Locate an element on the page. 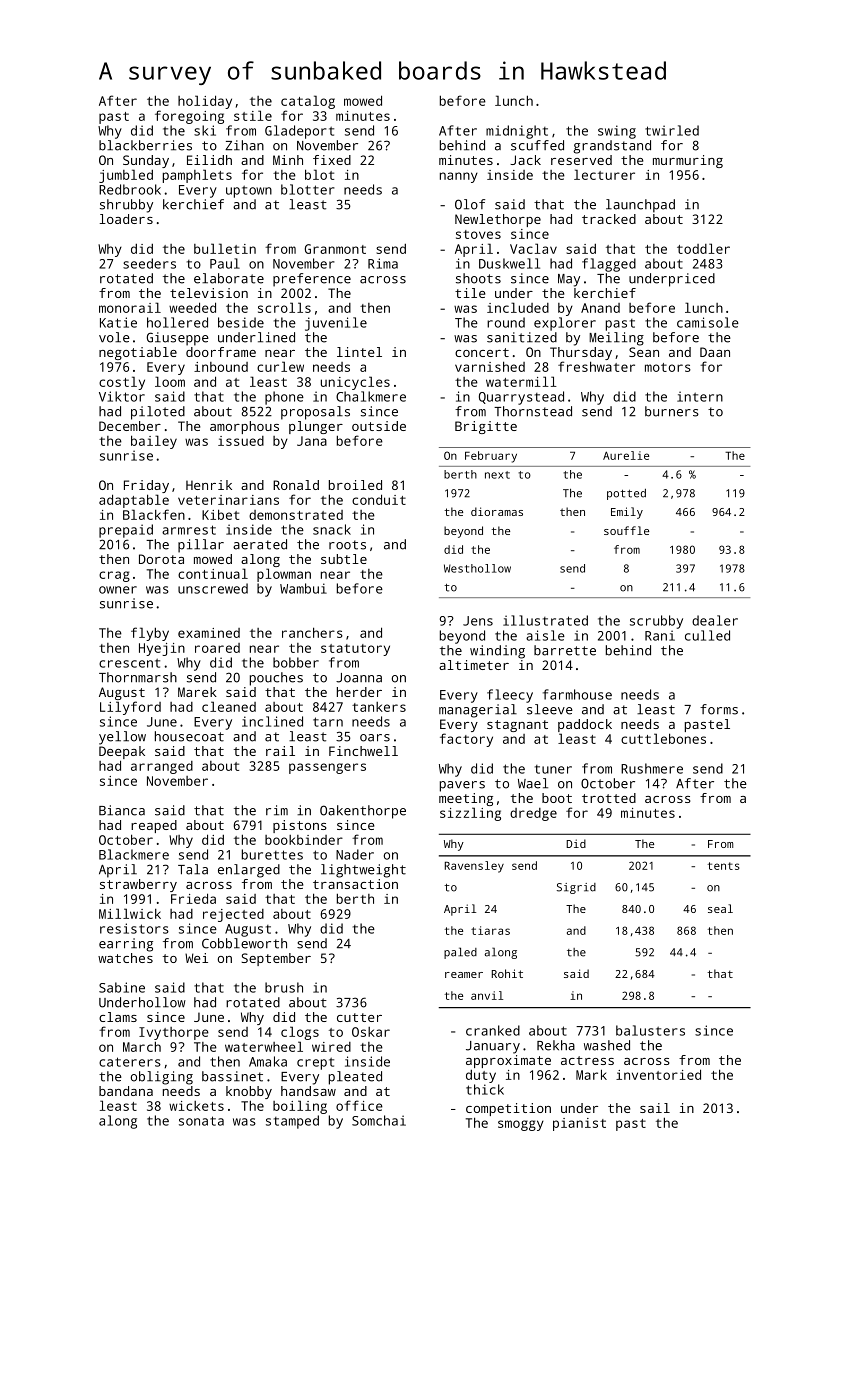 The image size is (849, 1400). transaction is located at coordinates (355, 884).
